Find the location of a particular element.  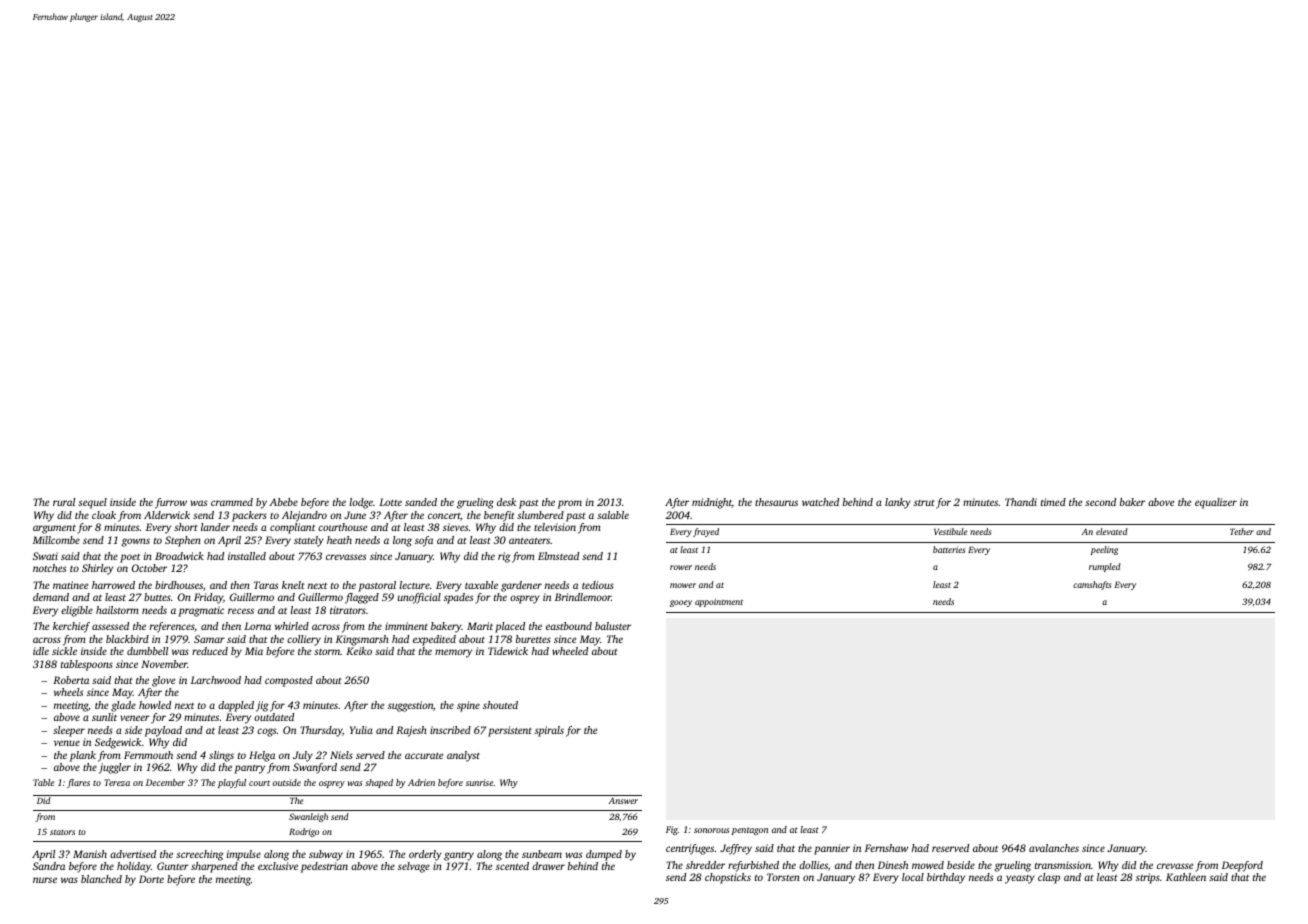

camshafts is located at coordinates (1092, 585).
